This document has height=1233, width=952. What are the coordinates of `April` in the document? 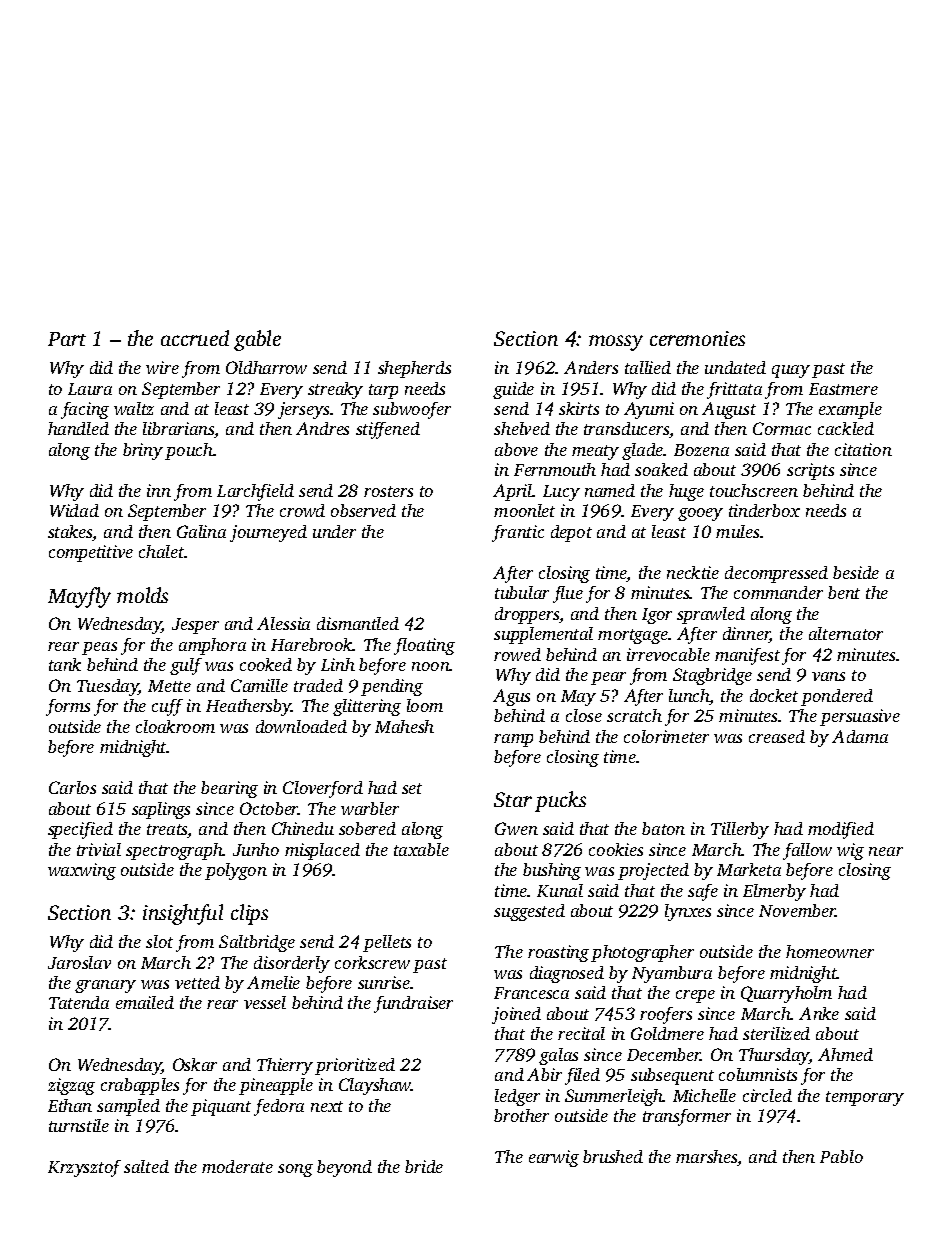 It's located at (513, 492).
